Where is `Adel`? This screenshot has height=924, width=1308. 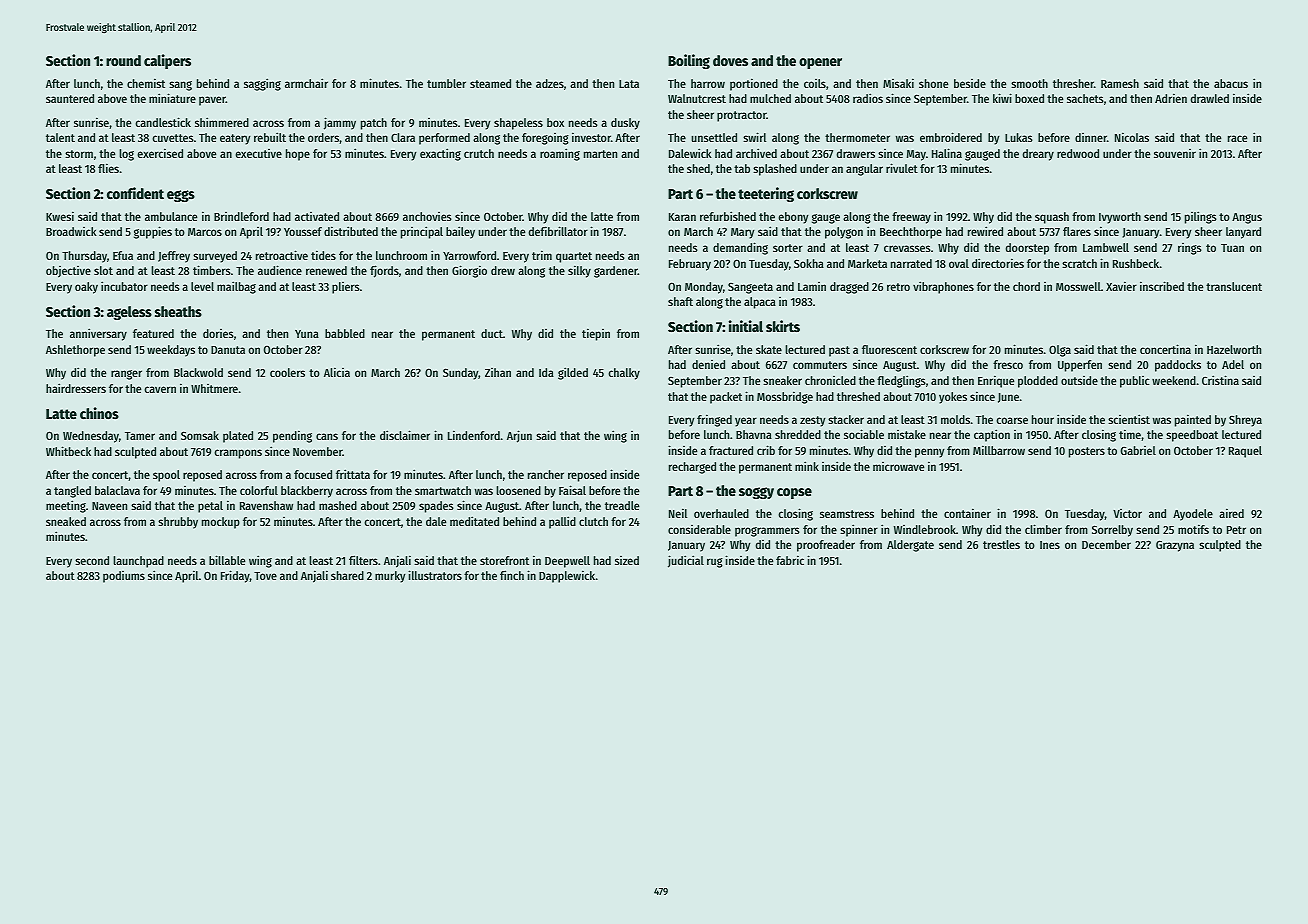
Adel is located at coordinates (1233, 364).
